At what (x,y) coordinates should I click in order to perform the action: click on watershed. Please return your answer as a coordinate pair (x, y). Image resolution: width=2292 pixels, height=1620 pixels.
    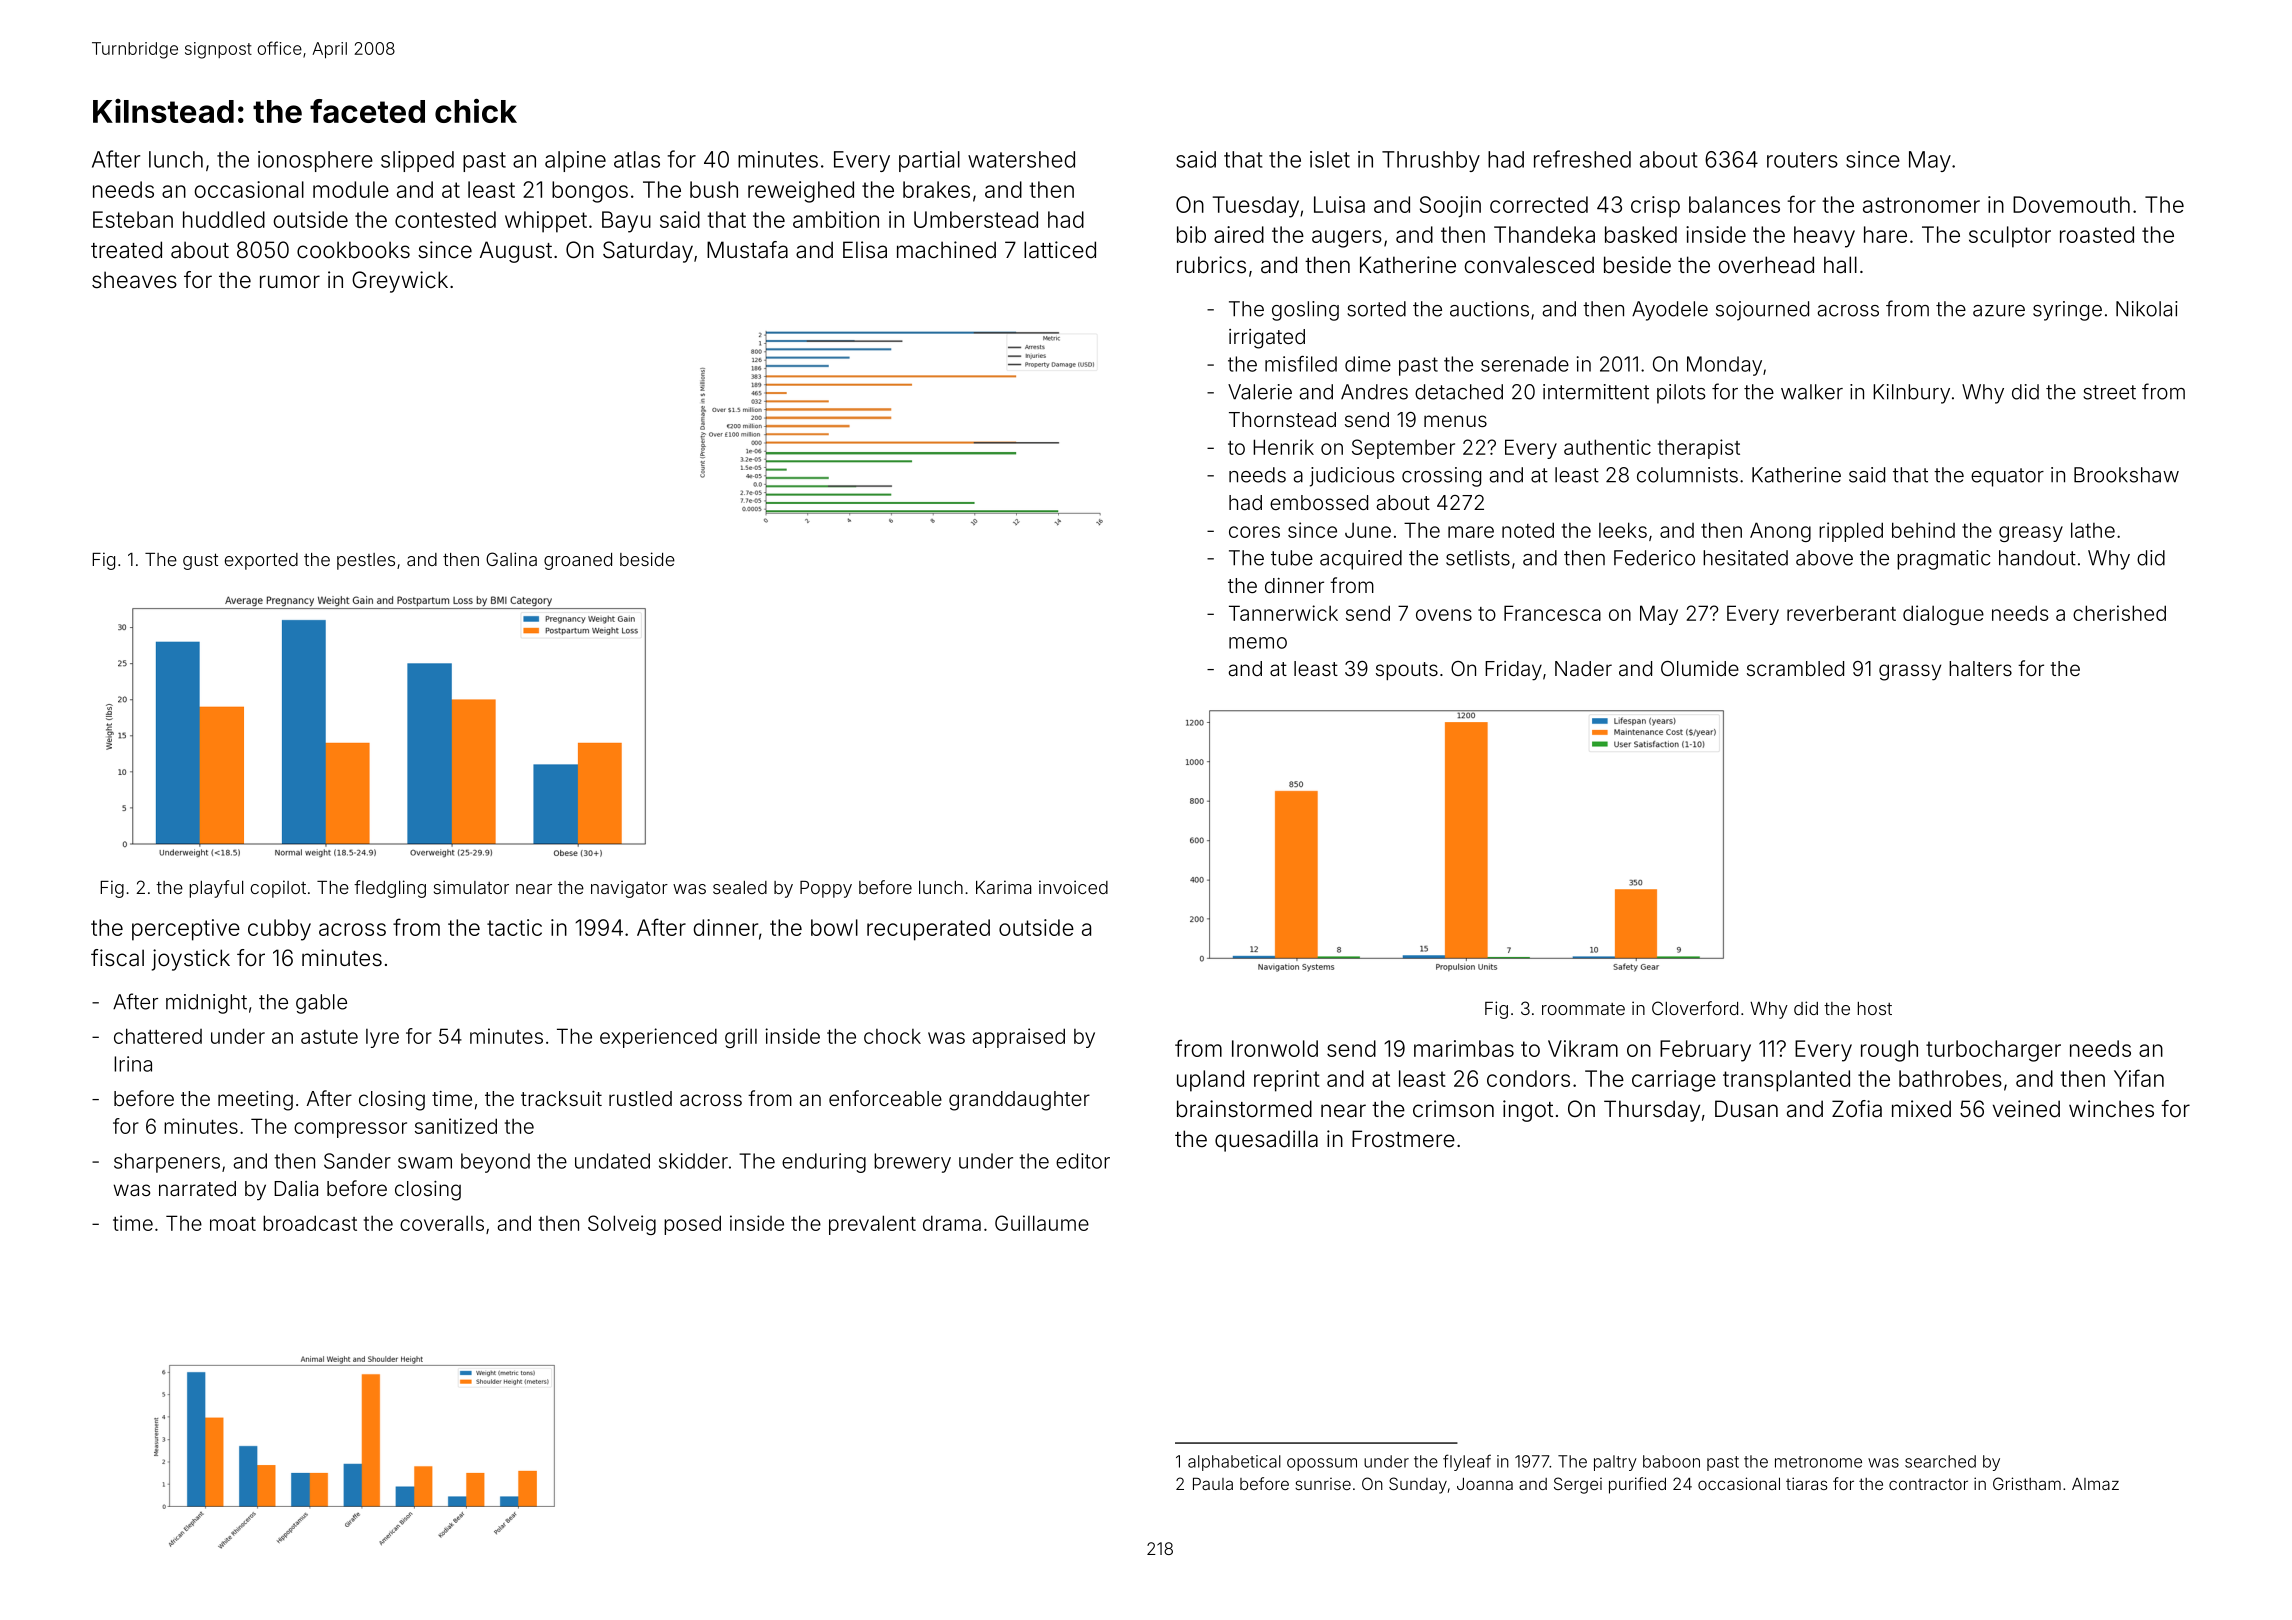
    Looking at the image, I should click on (1021, 159).
